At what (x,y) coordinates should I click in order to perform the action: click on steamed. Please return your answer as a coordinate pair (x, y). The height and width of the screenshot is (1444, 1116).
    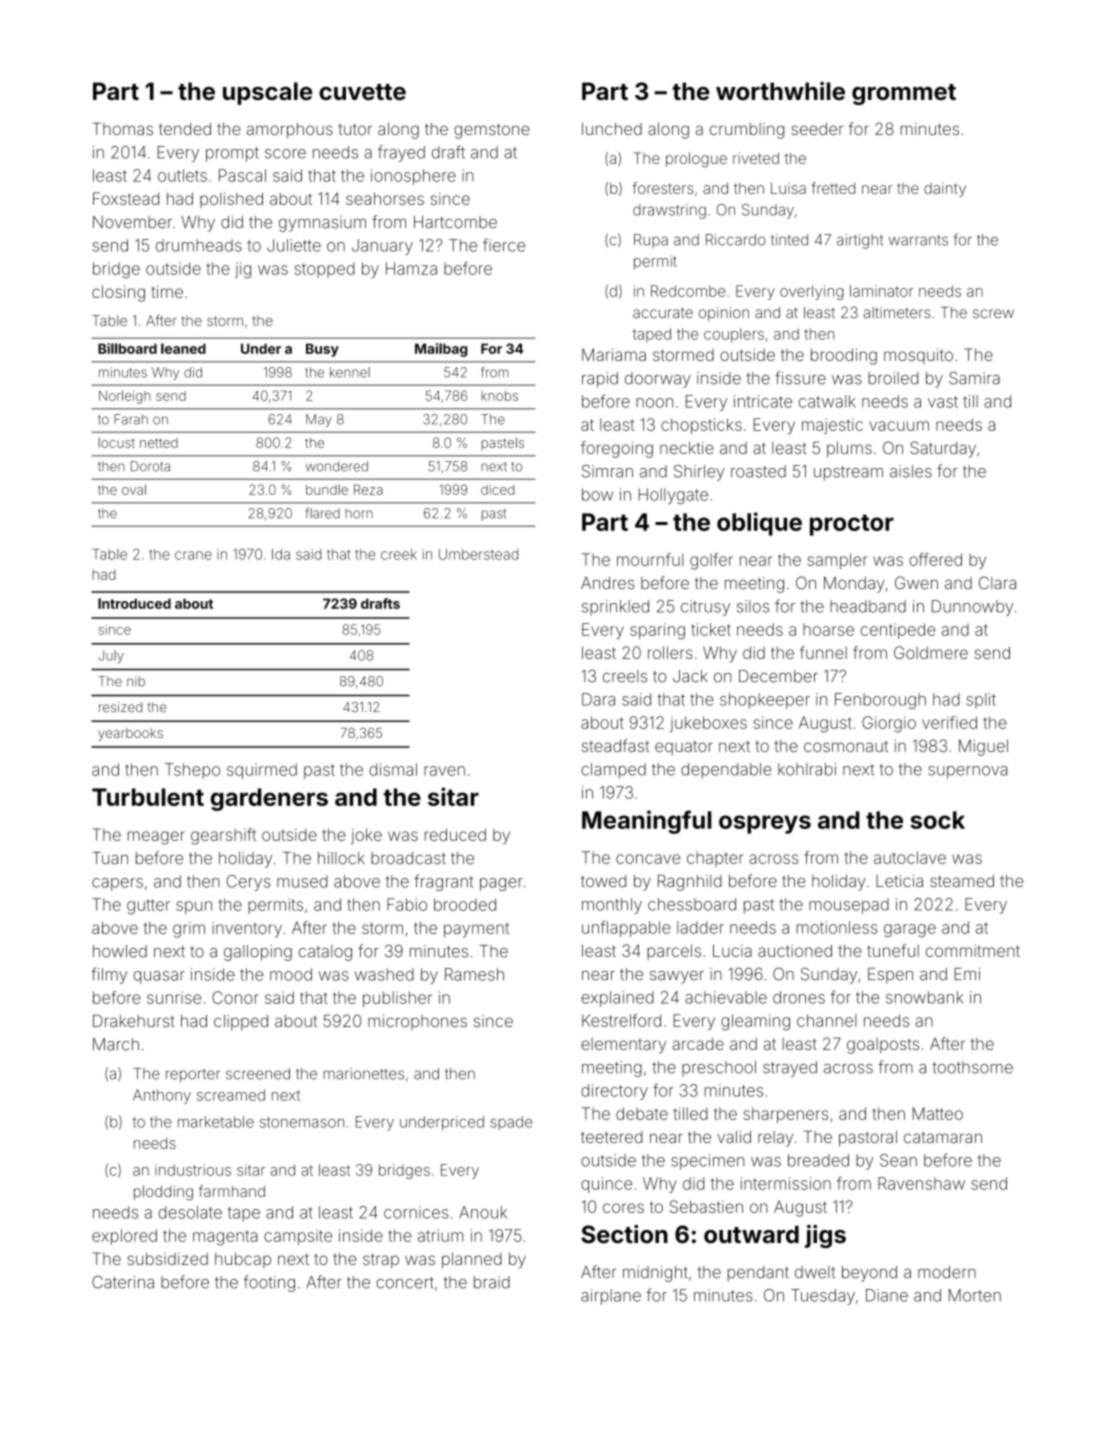
    Looking at the image, I should click on (962, 881).
